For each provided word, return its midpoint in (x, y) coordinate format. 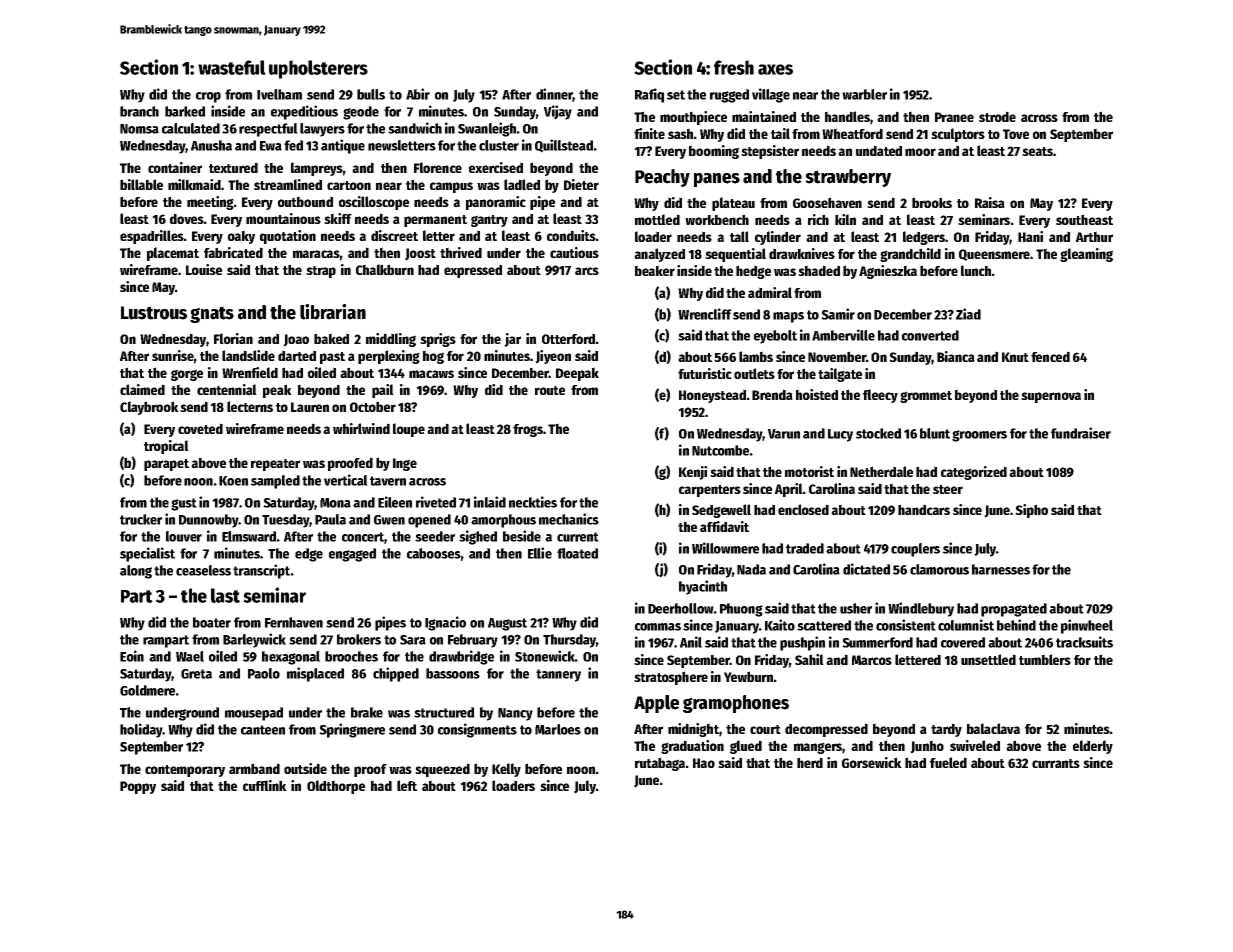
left (407, 785)
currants (1056, 763)
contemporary (185, 771)
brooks (932, 202)
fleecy (880, 396)
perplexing (389, 357)
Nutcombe (720, 450)
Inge (405, 464)
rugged (729, 96)
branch (139, 111)
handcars (924, 509)
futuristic (705, 373)
